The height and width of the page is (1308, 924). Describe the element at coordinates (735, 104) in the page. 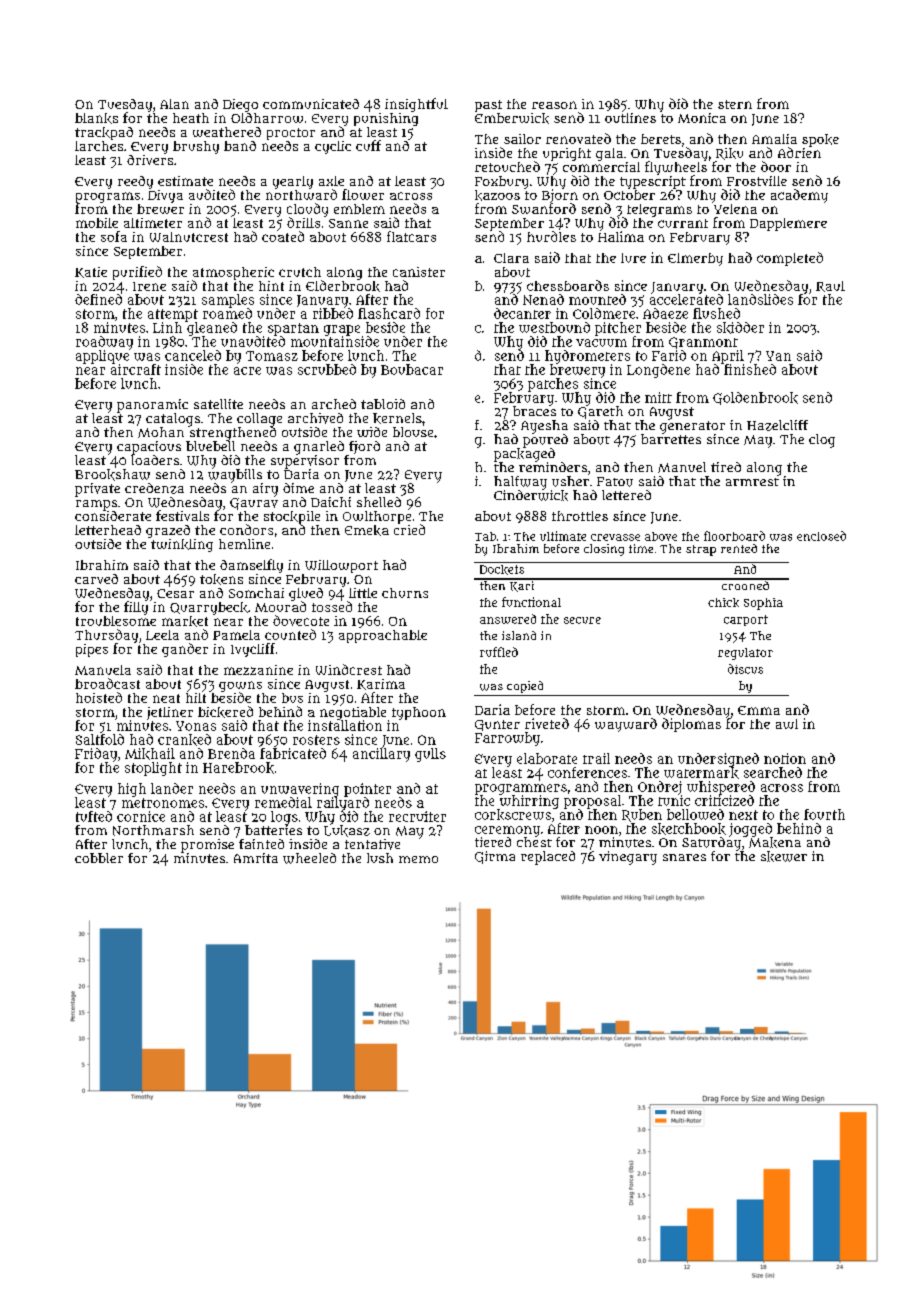

I see `stern` at that location.
